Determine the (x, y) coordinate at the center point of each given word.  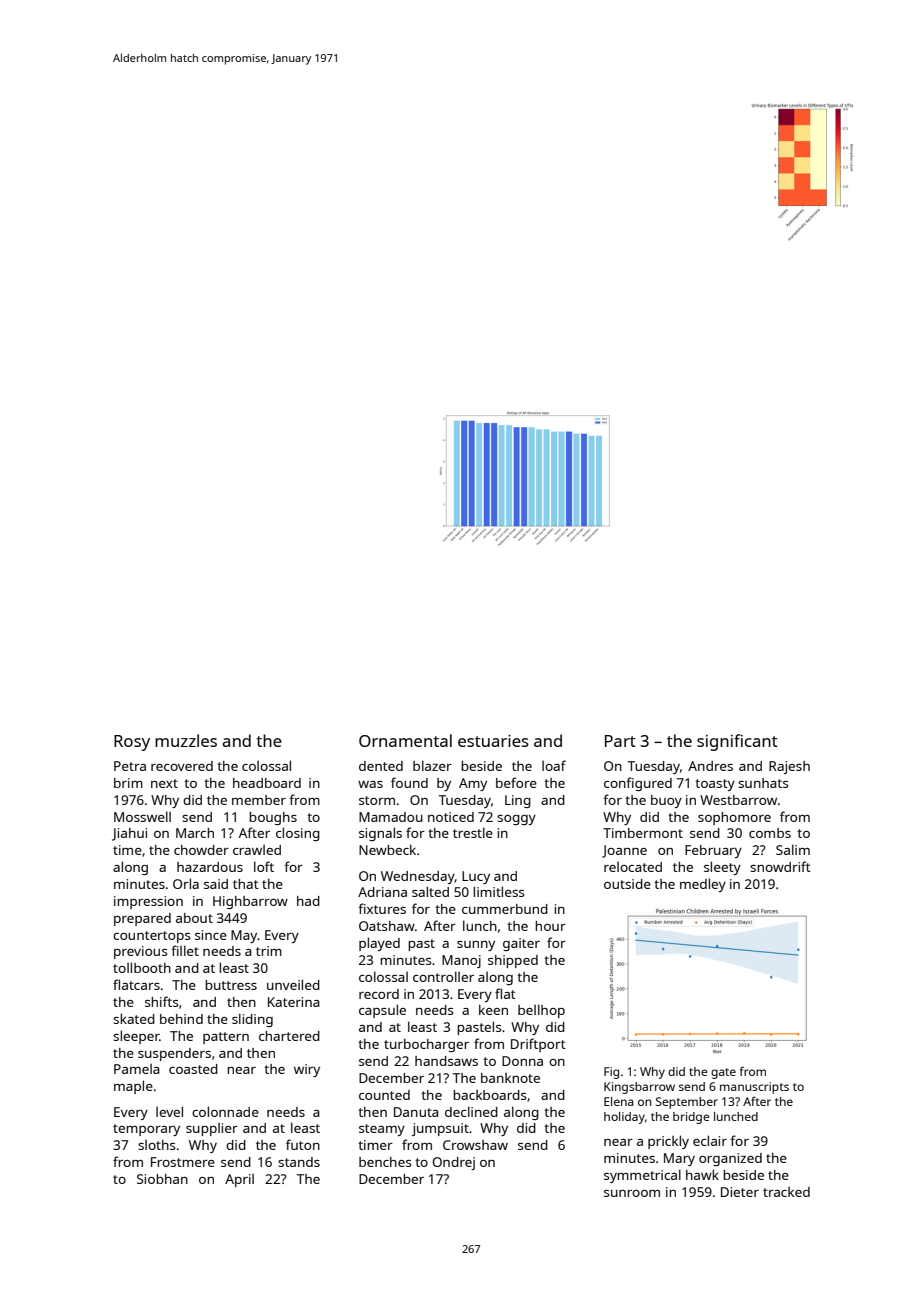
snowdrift (780, 866)
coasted (193, 1069)
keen (493, 1009)
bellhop (541, 1011)
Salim (793, 849)
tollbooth (142, 967)
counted (384, 1095)
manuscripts (754, 1088)
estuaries (493, 741)
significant (737, 742)
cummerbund (505, 909)
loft (264, 866)
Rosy (132, 743)
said (216, 884)
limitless (498, 891)
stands (299, 1162)
